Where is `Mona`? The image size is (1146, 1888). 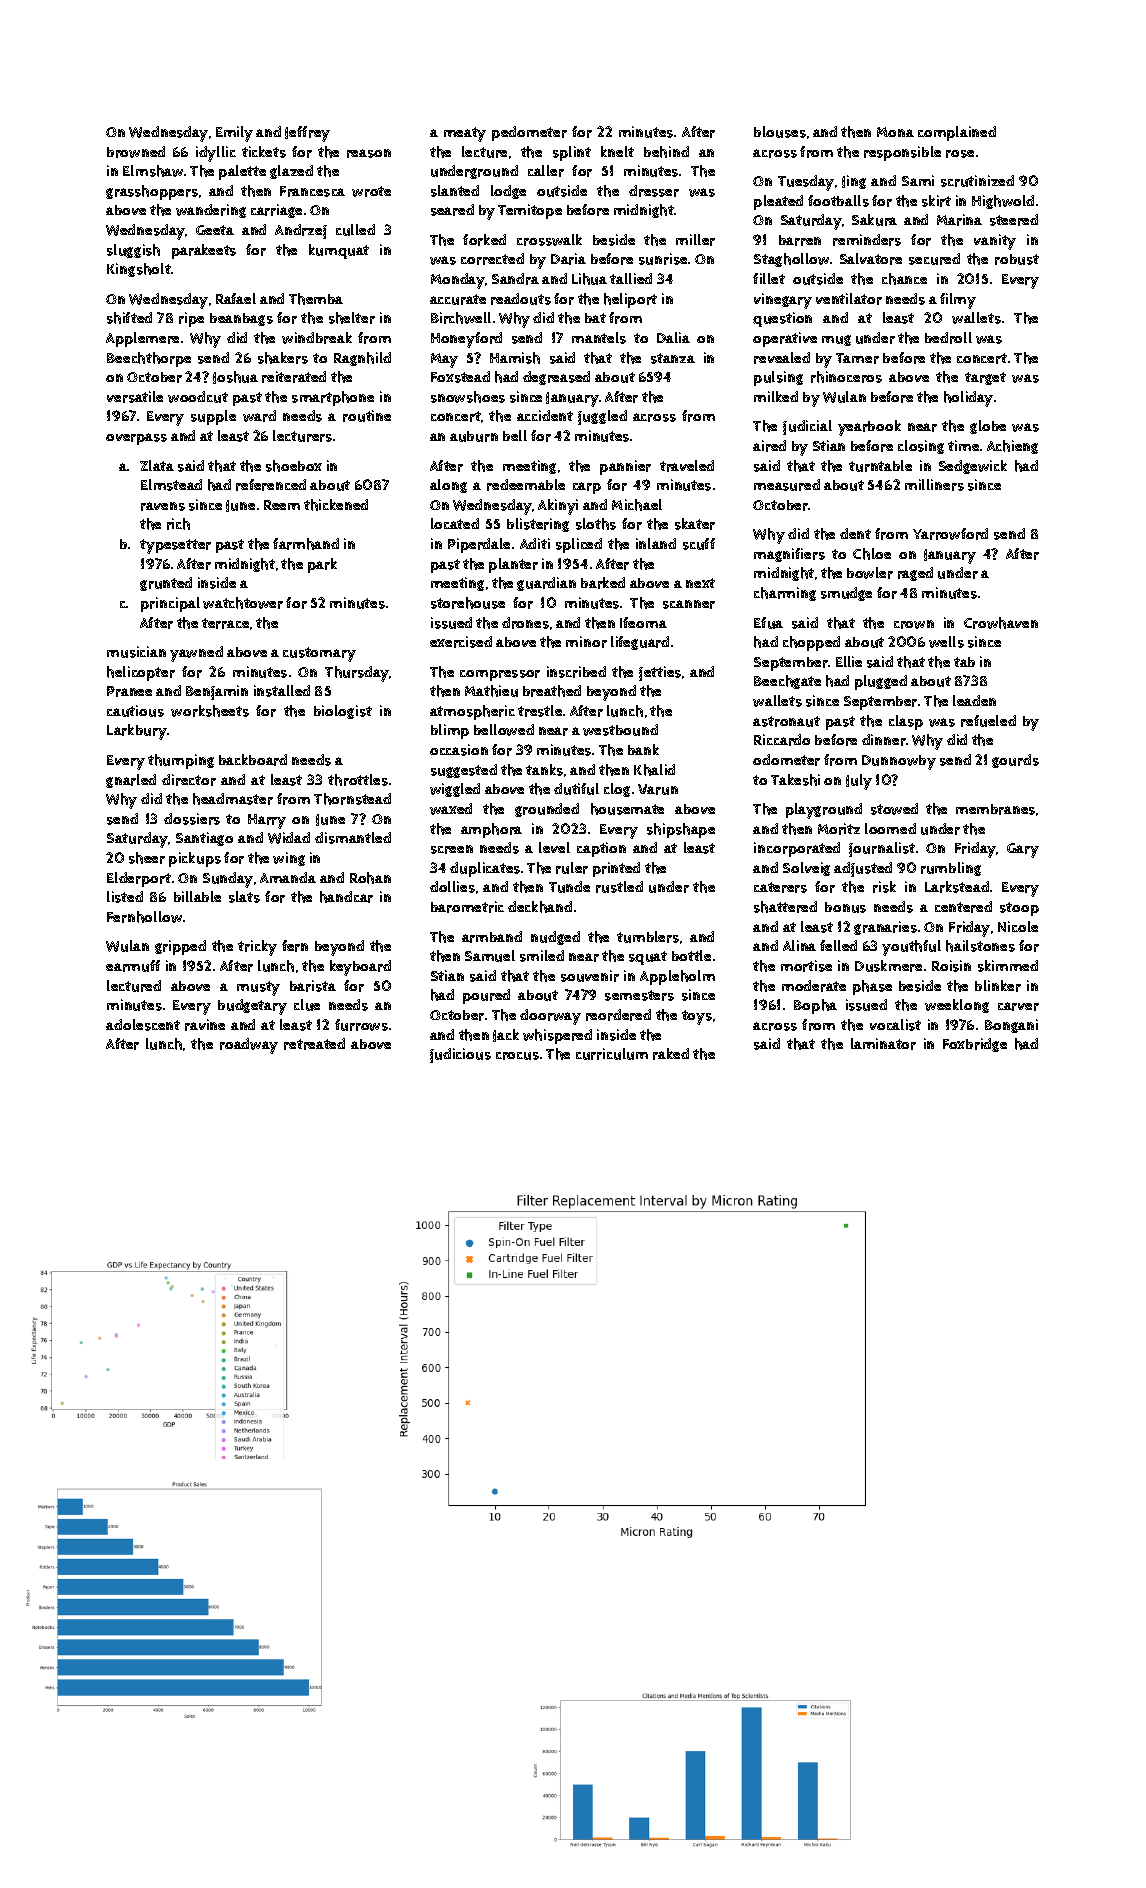 Mona is located at coordinates (895, 132).
